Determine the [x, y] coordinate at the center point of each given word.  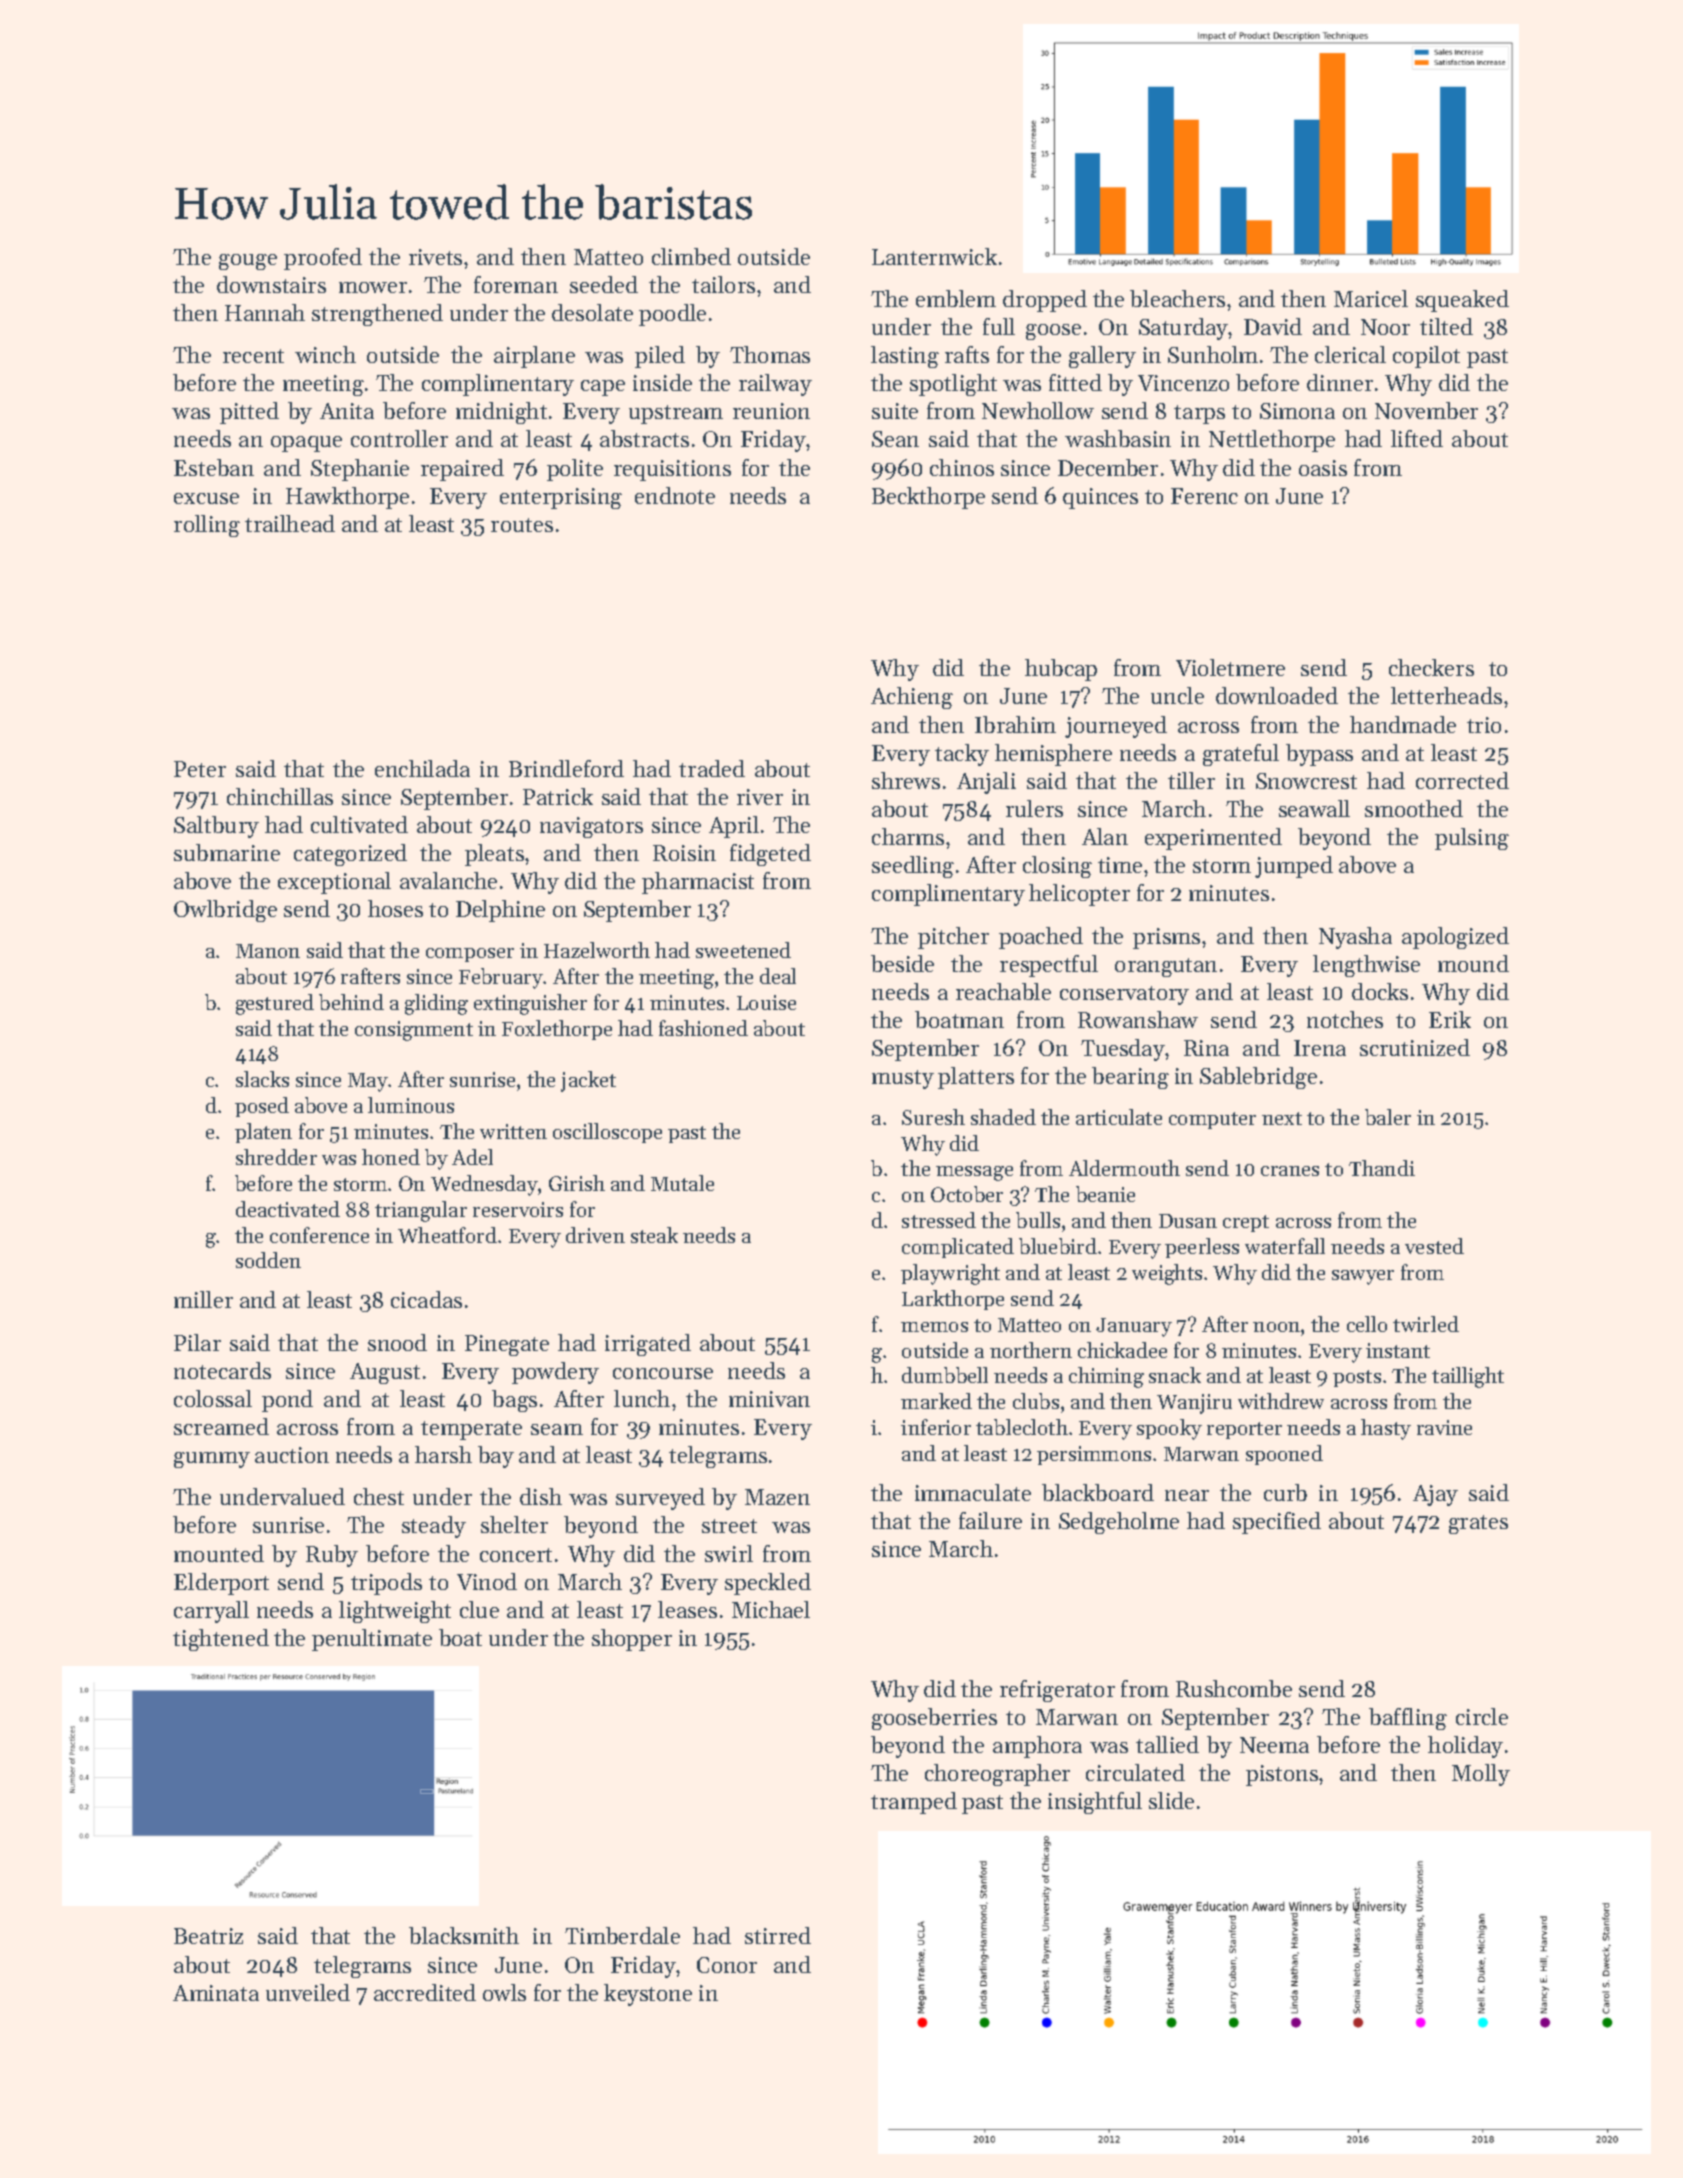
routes [522, 525]
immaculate [973, 1492]
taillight [1468, 1377]
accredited [425, 1992]
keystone [648, 1995]
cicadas [426, 1299]
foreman [516, 284]
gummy [212, 1460]
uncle [1177, 695]
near [1187, 1495]
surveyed [660, 1499]
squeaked [1462, 301]
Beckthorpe [928, 498]
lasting [905, 357]
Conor [727, 1965]
